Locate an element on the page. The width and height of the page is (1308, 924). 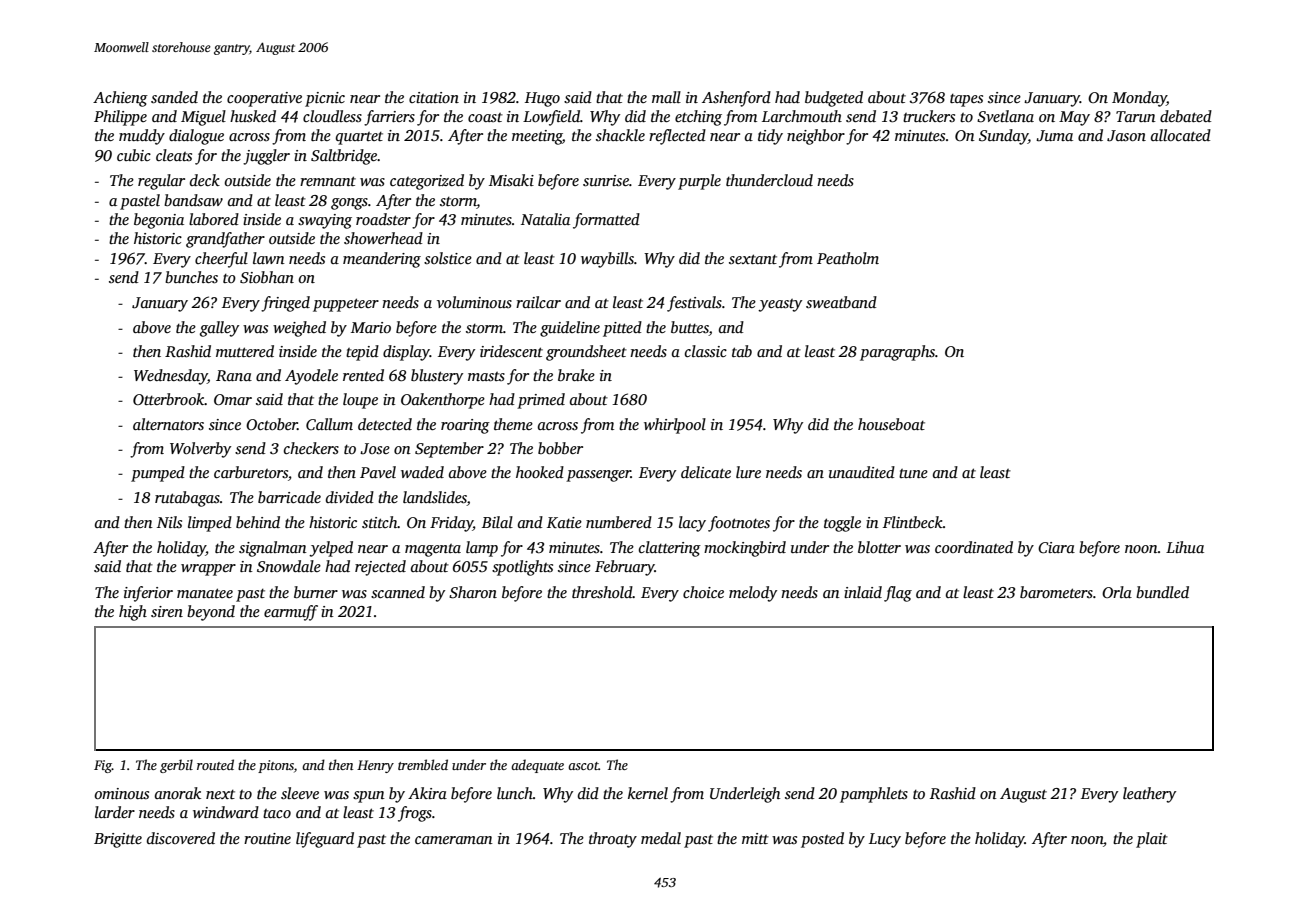
Miguel is located at coordinates (203, 118).
